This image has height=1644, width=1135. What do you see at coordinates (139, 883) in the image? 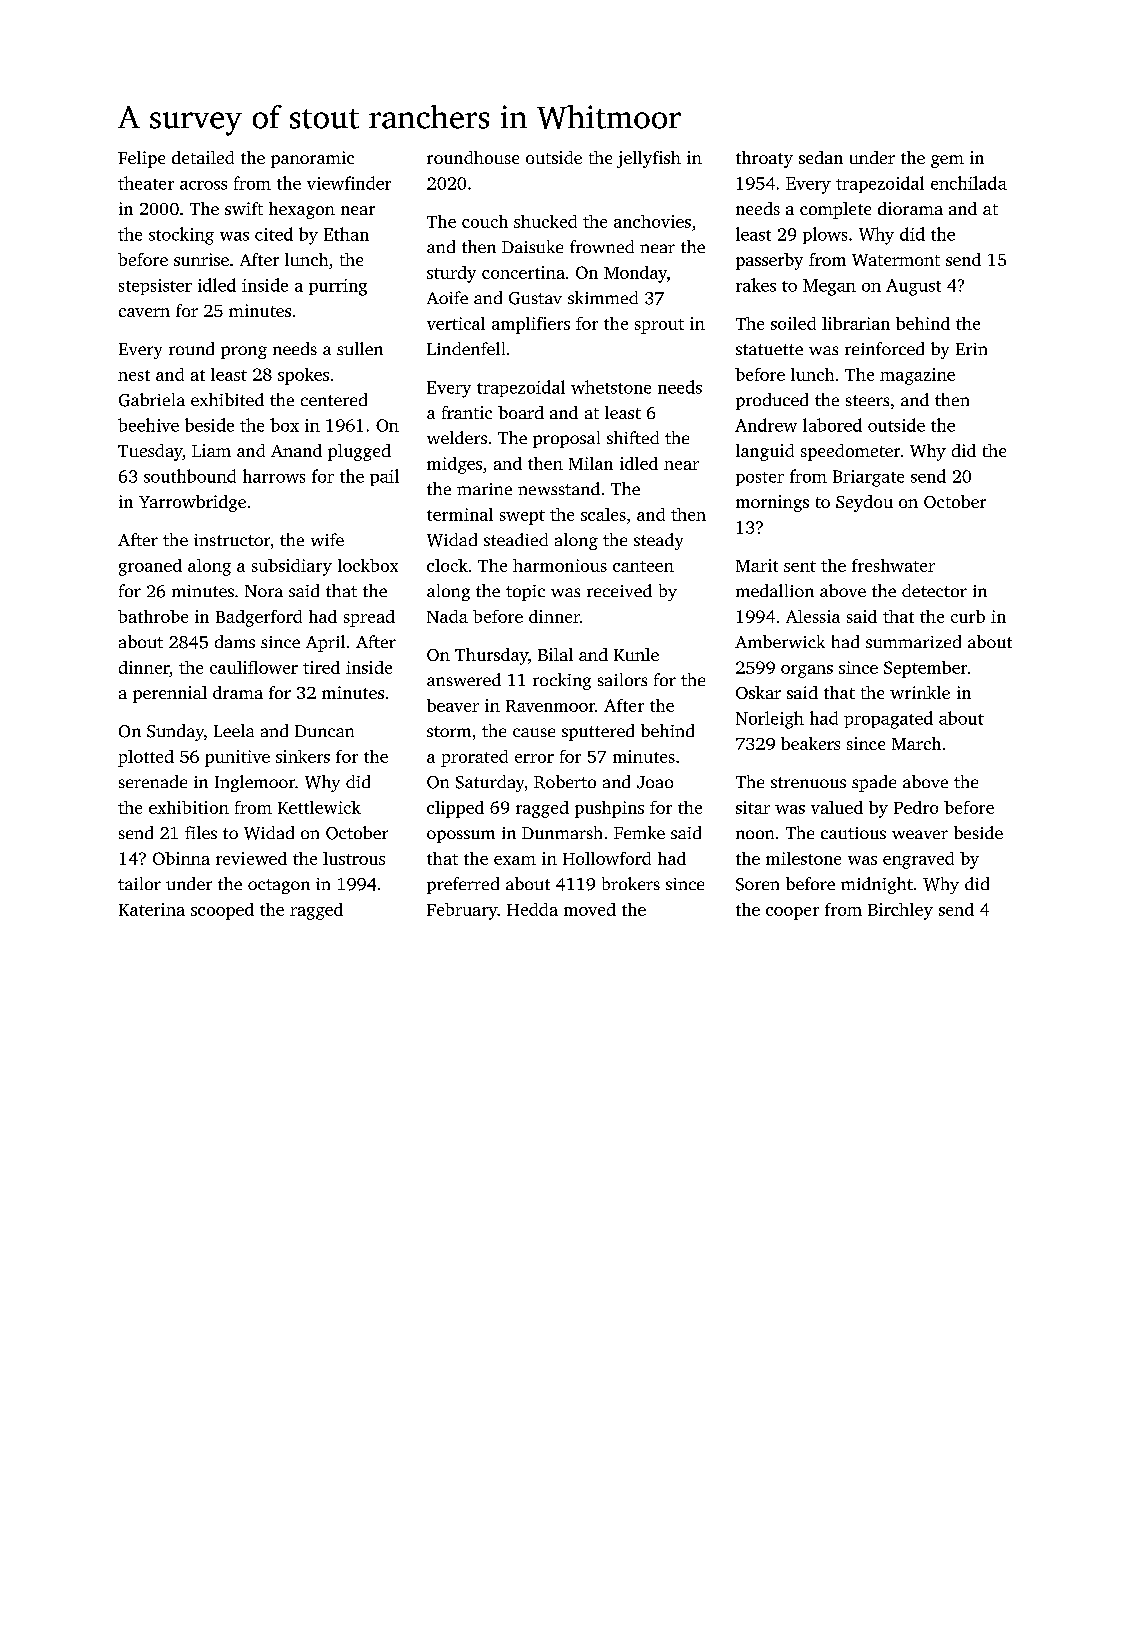
I see `tailor` at bounding box center [139, 883].
